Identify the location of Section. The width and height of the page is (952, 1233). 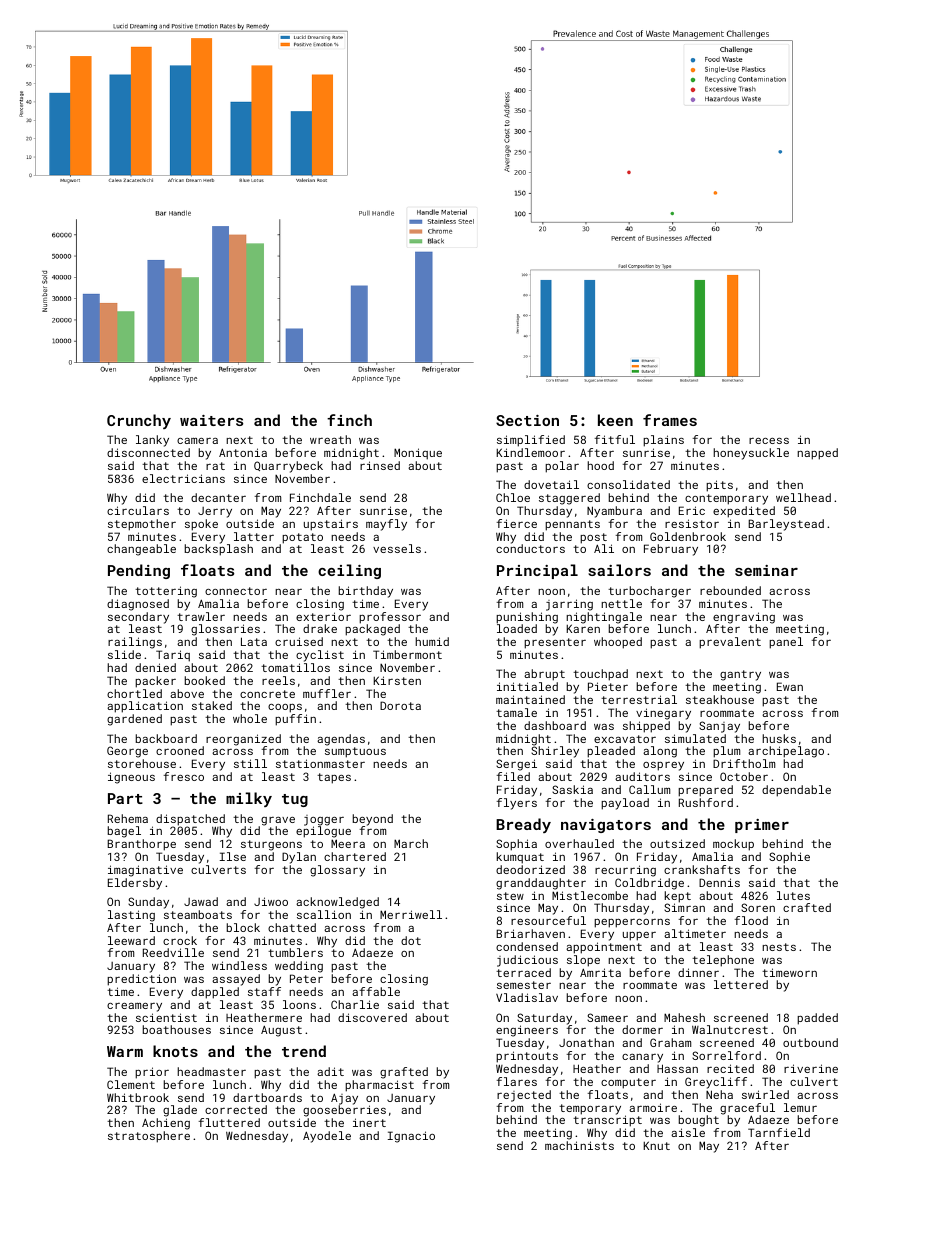
(527, 420).
